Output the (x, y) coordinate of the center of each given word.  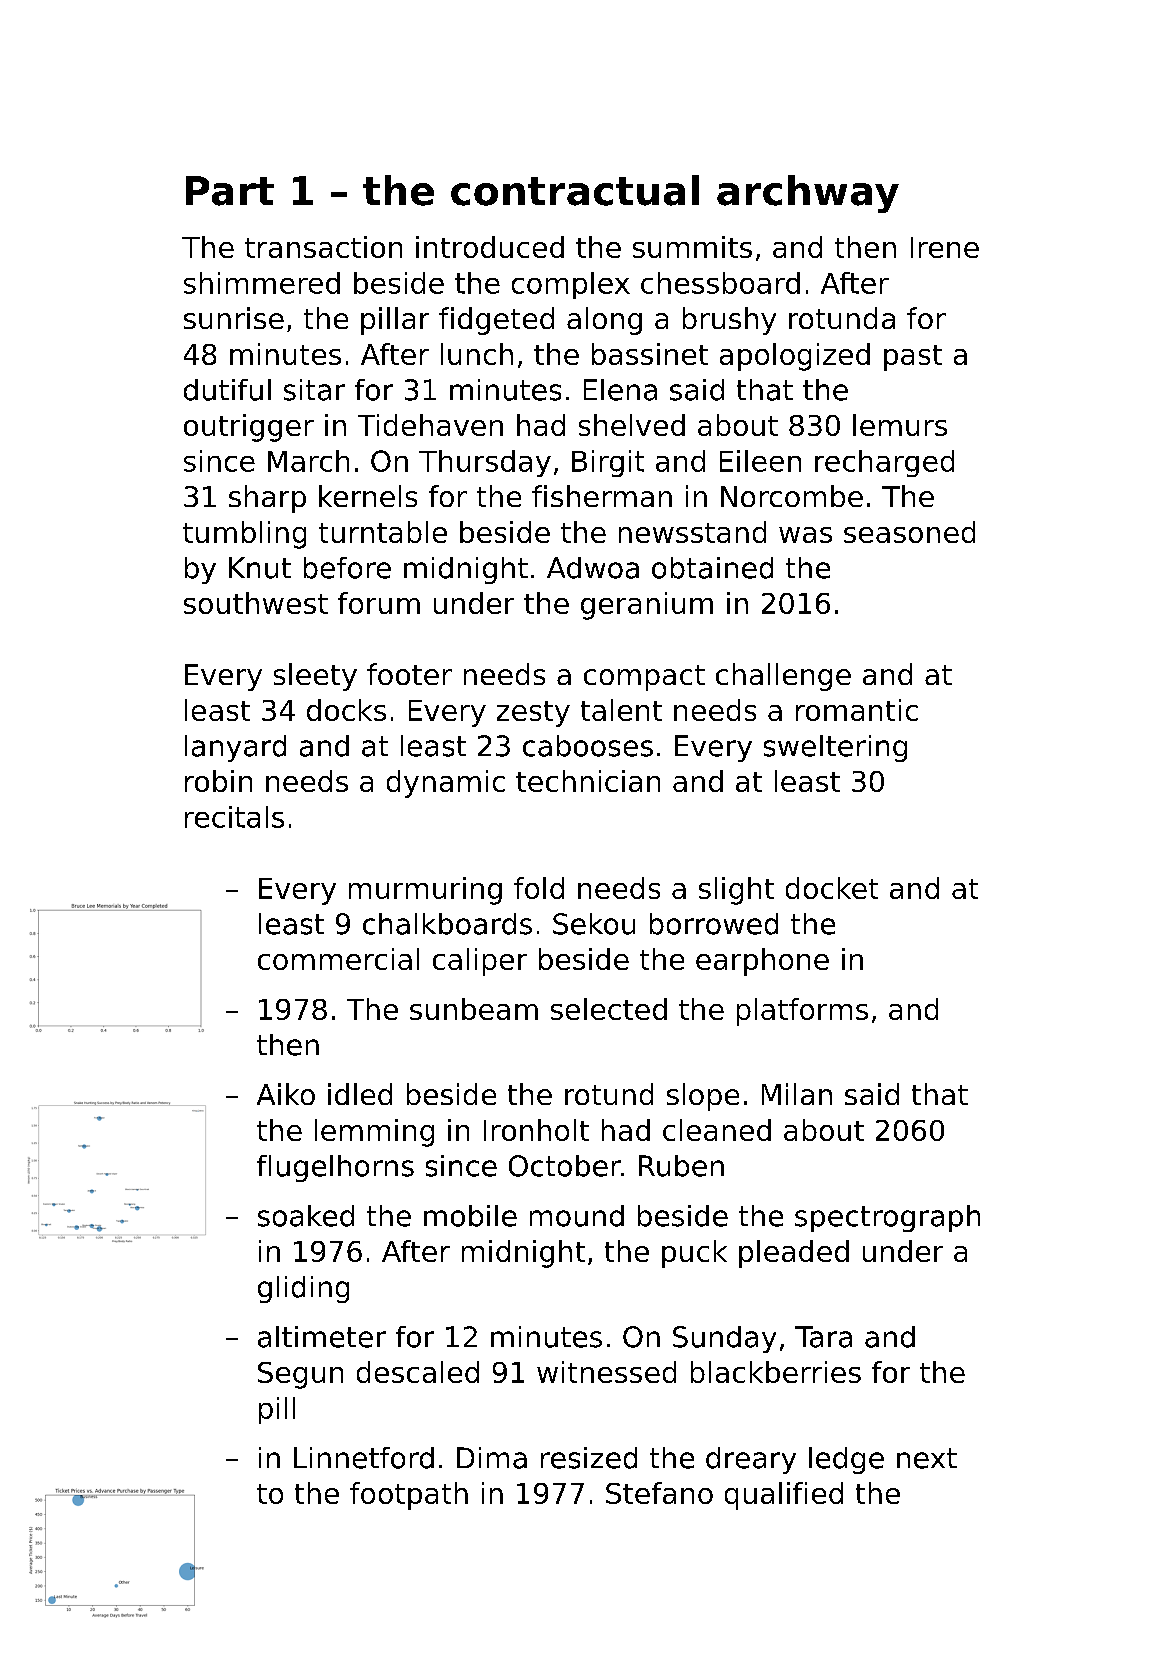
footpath (409, 1496)
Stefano (659, 1493)
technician (588, 781)
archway (808, 194)
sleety (315, 677)
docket (832, 888)
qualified (784, 1496)
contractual (575, 190)
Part (230, 191)
